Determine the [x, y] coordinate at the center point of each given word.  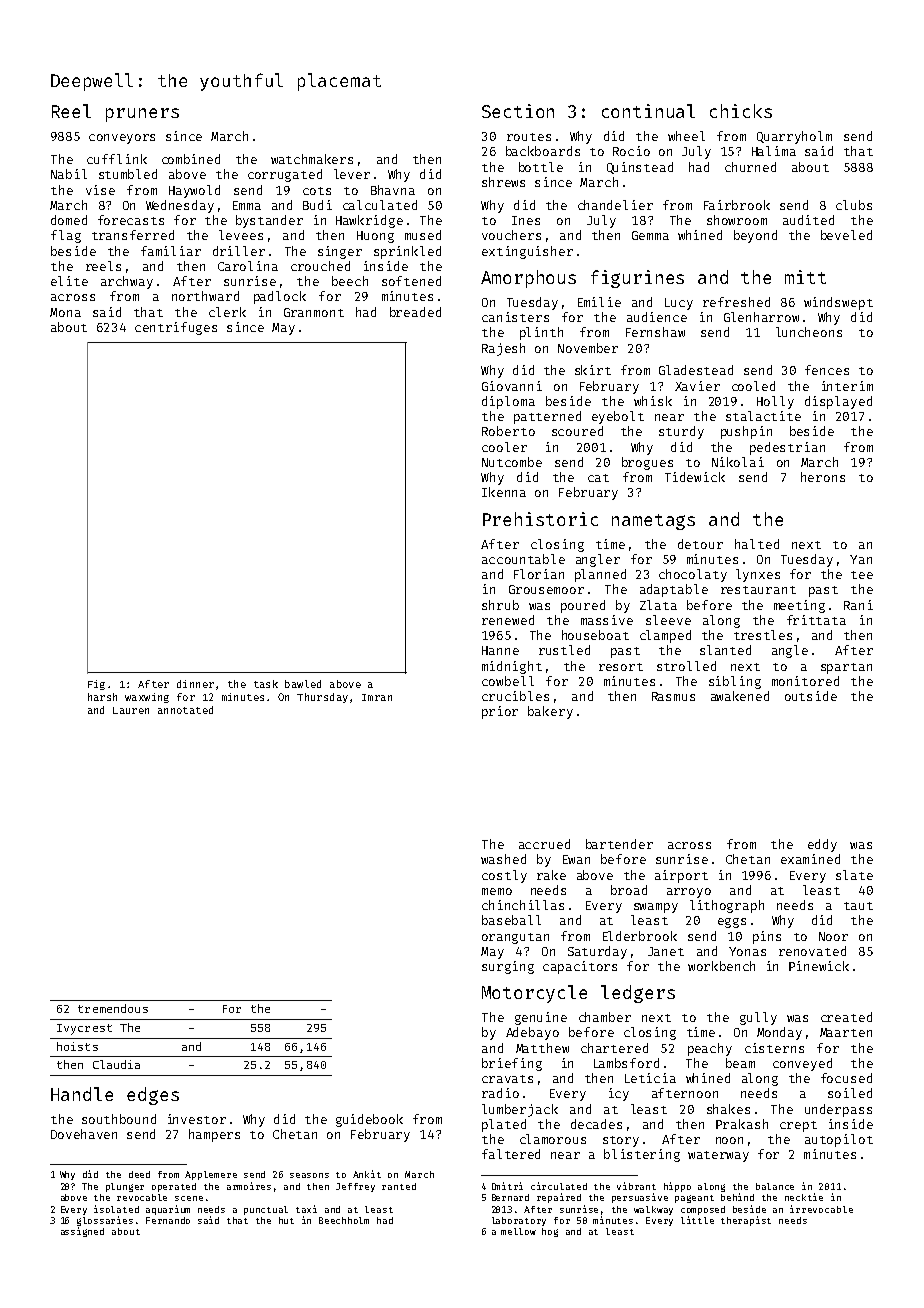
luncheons [809, 332]
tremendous [113, 1008]
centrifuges [176, 328]
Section [518, 111]
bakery [550, 712]
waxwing [147, 698]
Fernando [168, 1220]
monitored [805, 681]
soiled [850, 1093]
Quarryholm [794, 137]
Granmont [314, 312]
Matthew [542, 1048]
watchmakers [312, 159]
